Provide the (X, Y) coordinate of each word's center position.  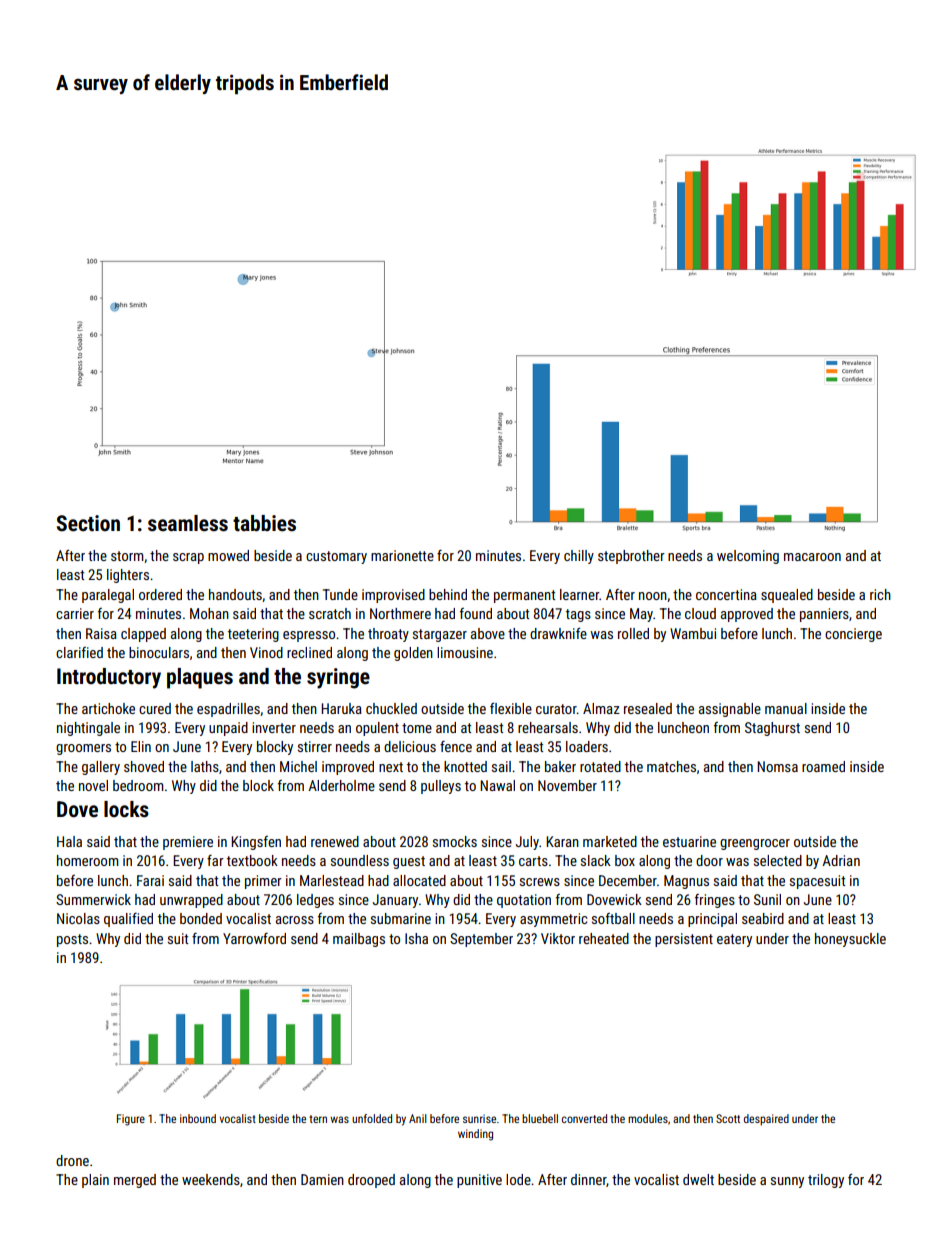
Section (88, 523)
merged (135, 1181)
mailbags (359, 940)
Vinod (266, 652)
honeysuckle (850, 940)
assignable (730, 710)
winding (475, 1135)
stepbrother (631, 557)
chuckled (391, 708)
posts (72, 940)
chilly (579, 557)
